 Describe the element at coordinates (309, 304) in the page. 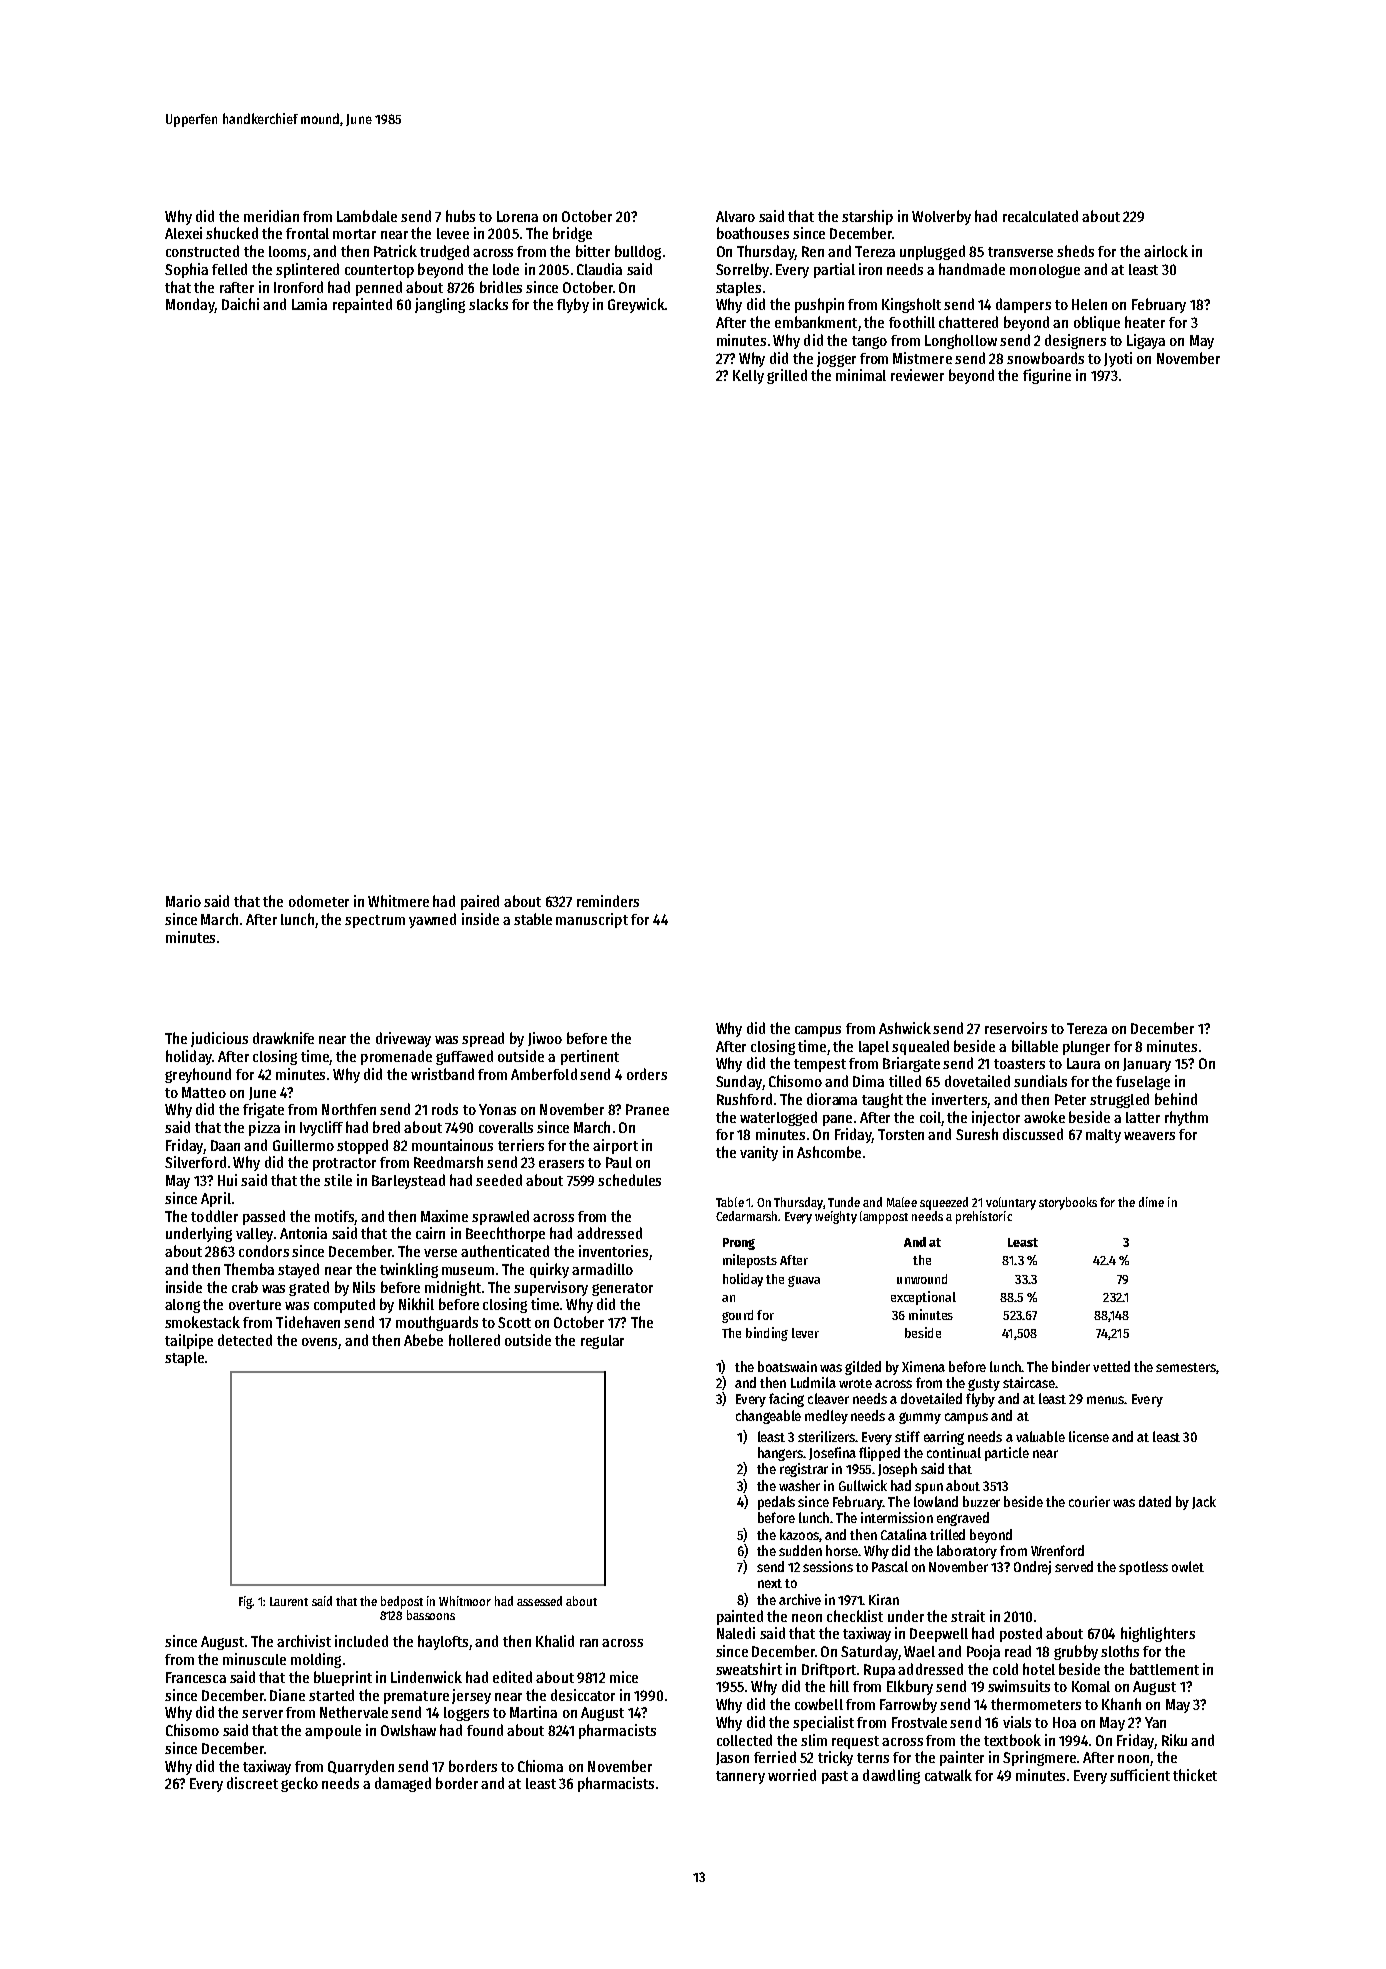

I see `Lamia` at that location.
